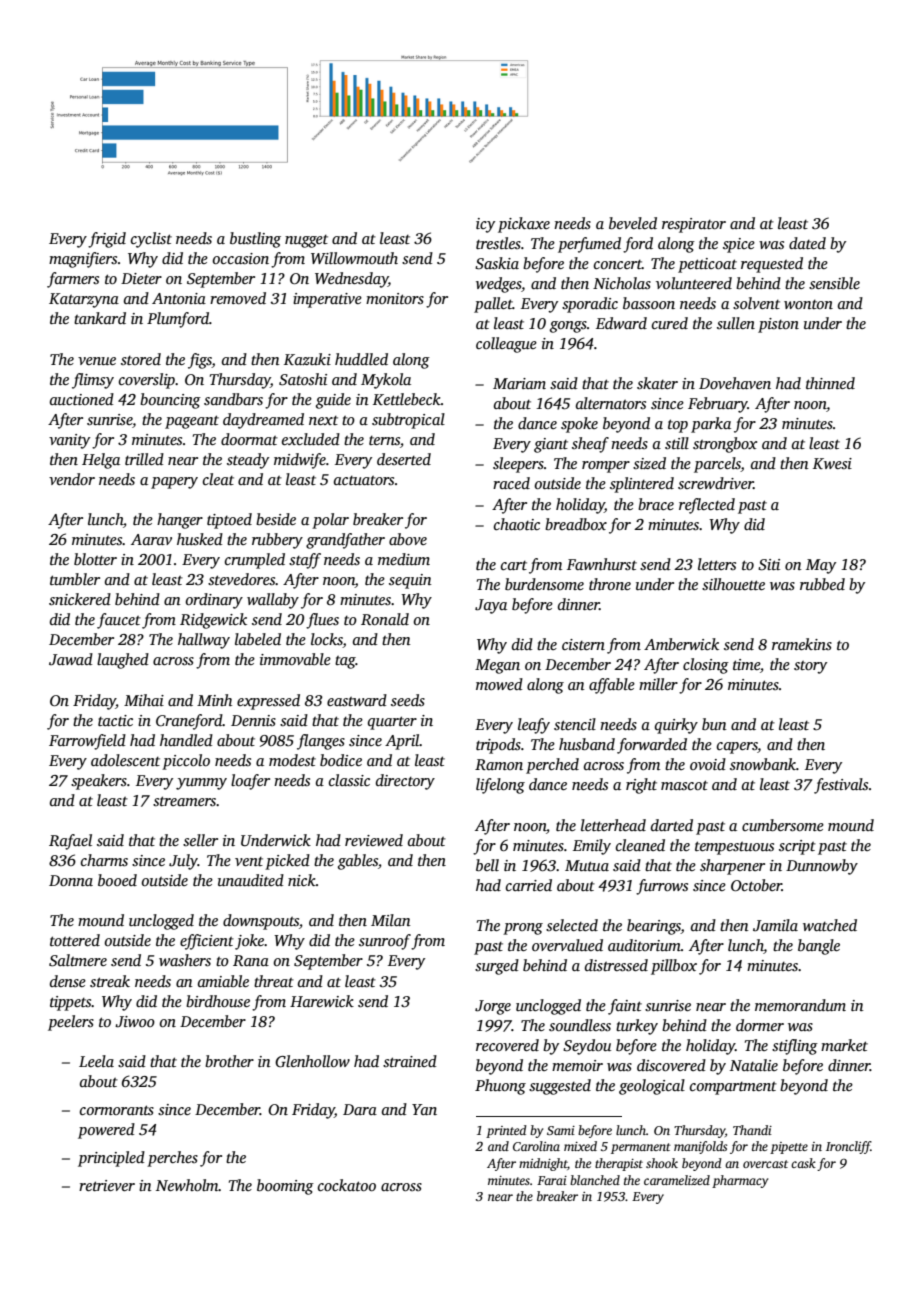  Describe the element at coordinates (115, 720) in the screenshot. I see `tactic` at that location.
